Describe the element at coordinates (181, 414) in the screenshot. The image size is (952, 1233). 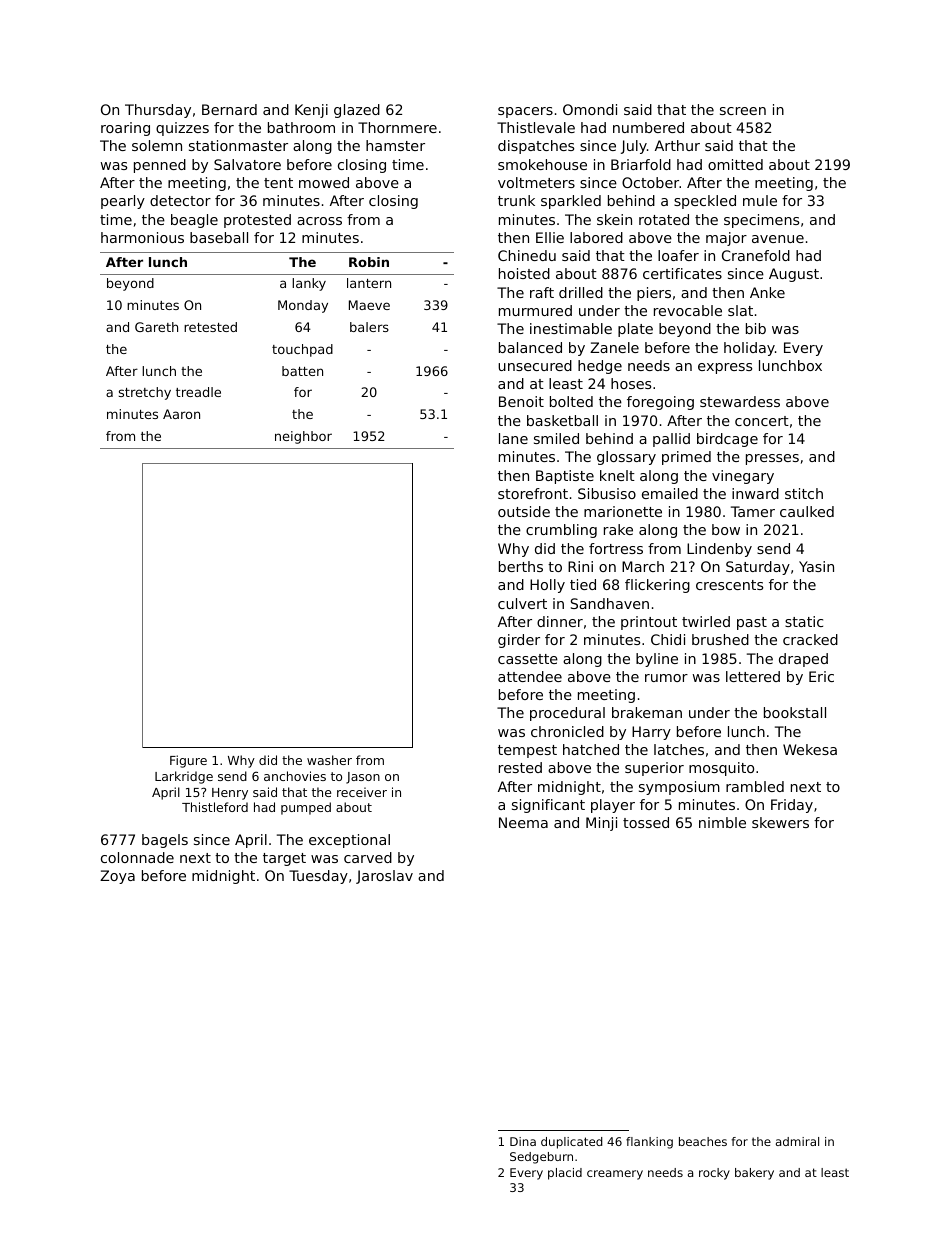
I see `Aaron` at that location.
